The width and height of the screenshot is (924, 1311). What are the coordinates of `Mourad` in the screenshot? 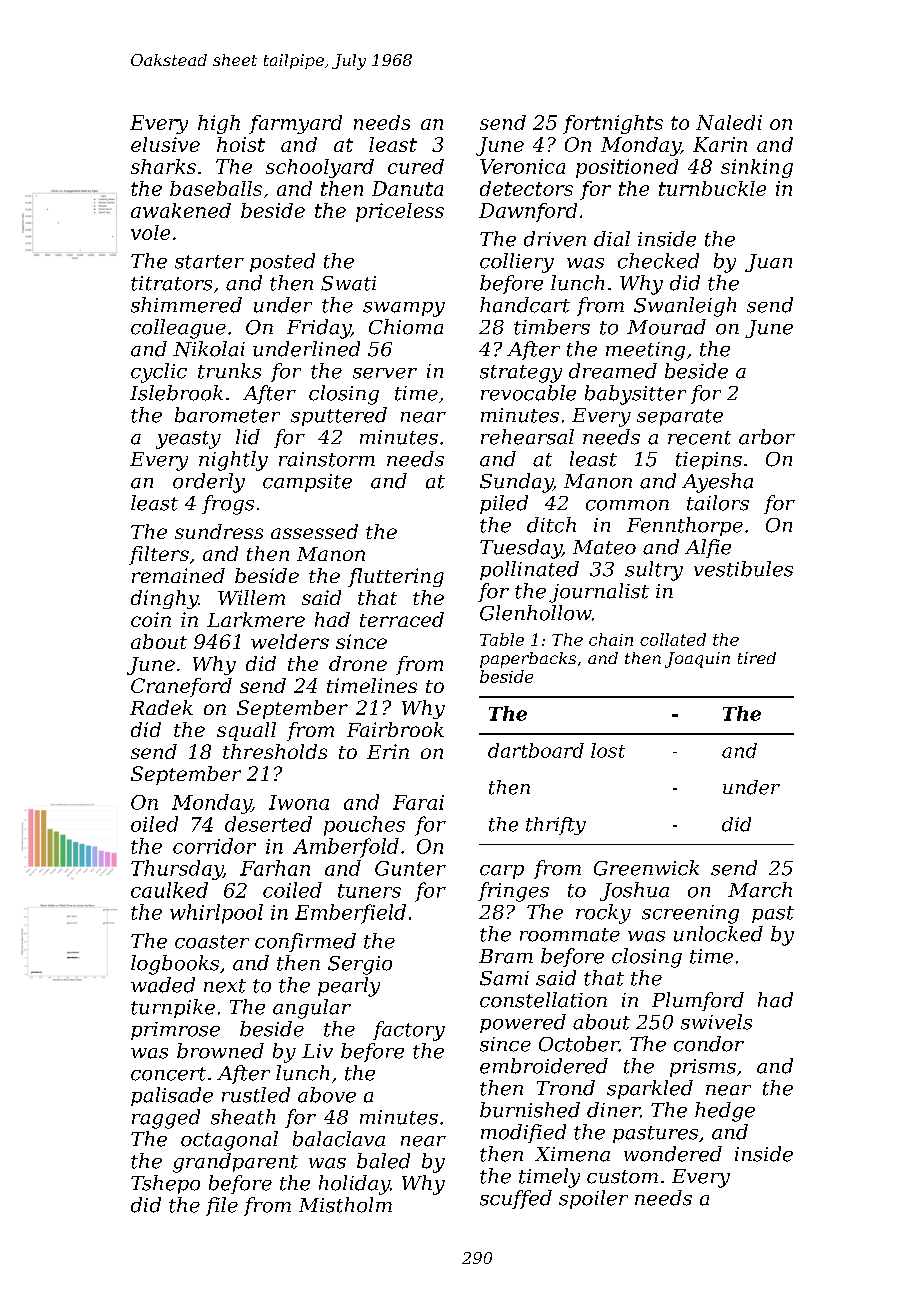 It's located at (666, 327).
